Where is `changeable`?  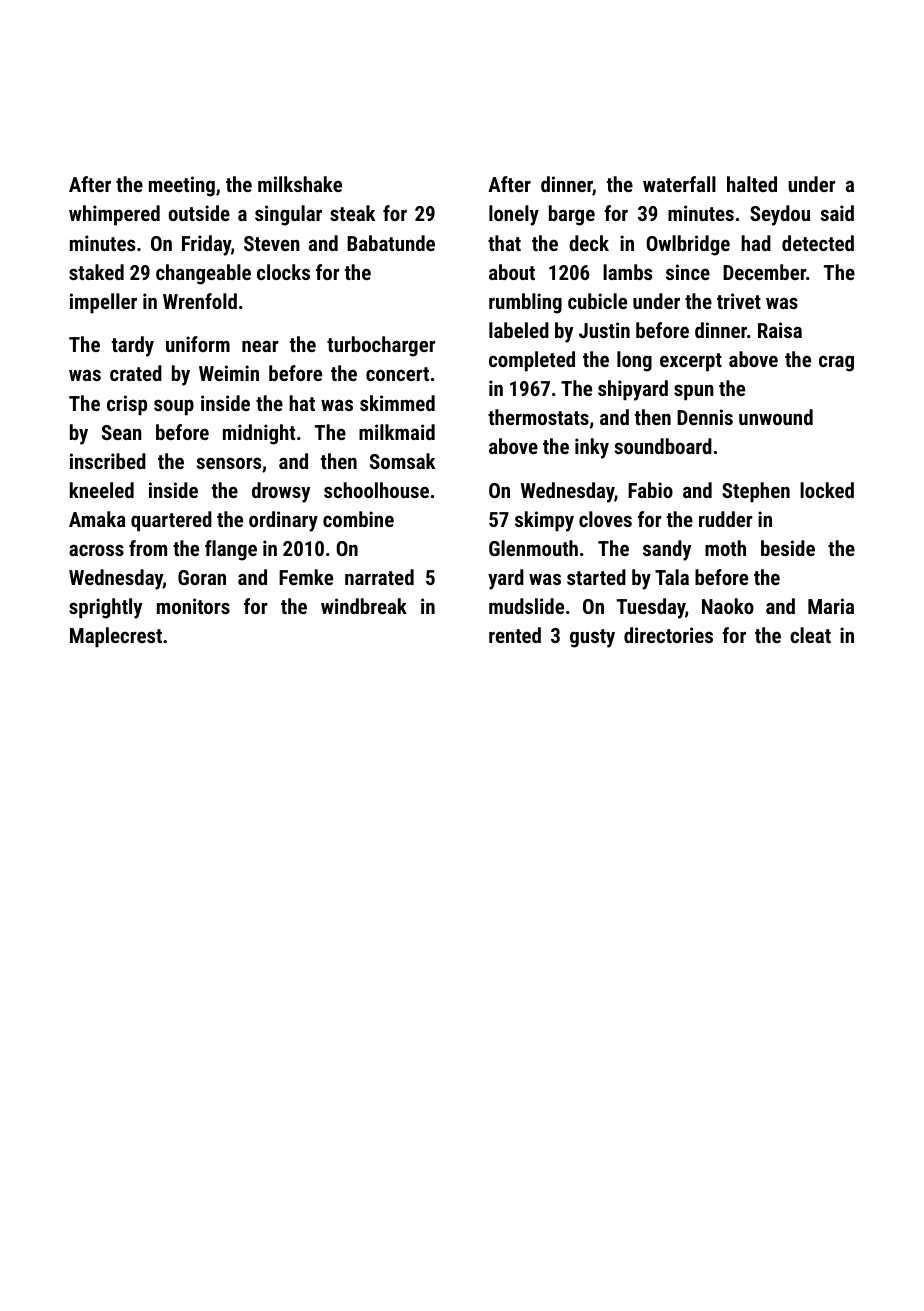
changeable is located at coordinates (203, 274).
